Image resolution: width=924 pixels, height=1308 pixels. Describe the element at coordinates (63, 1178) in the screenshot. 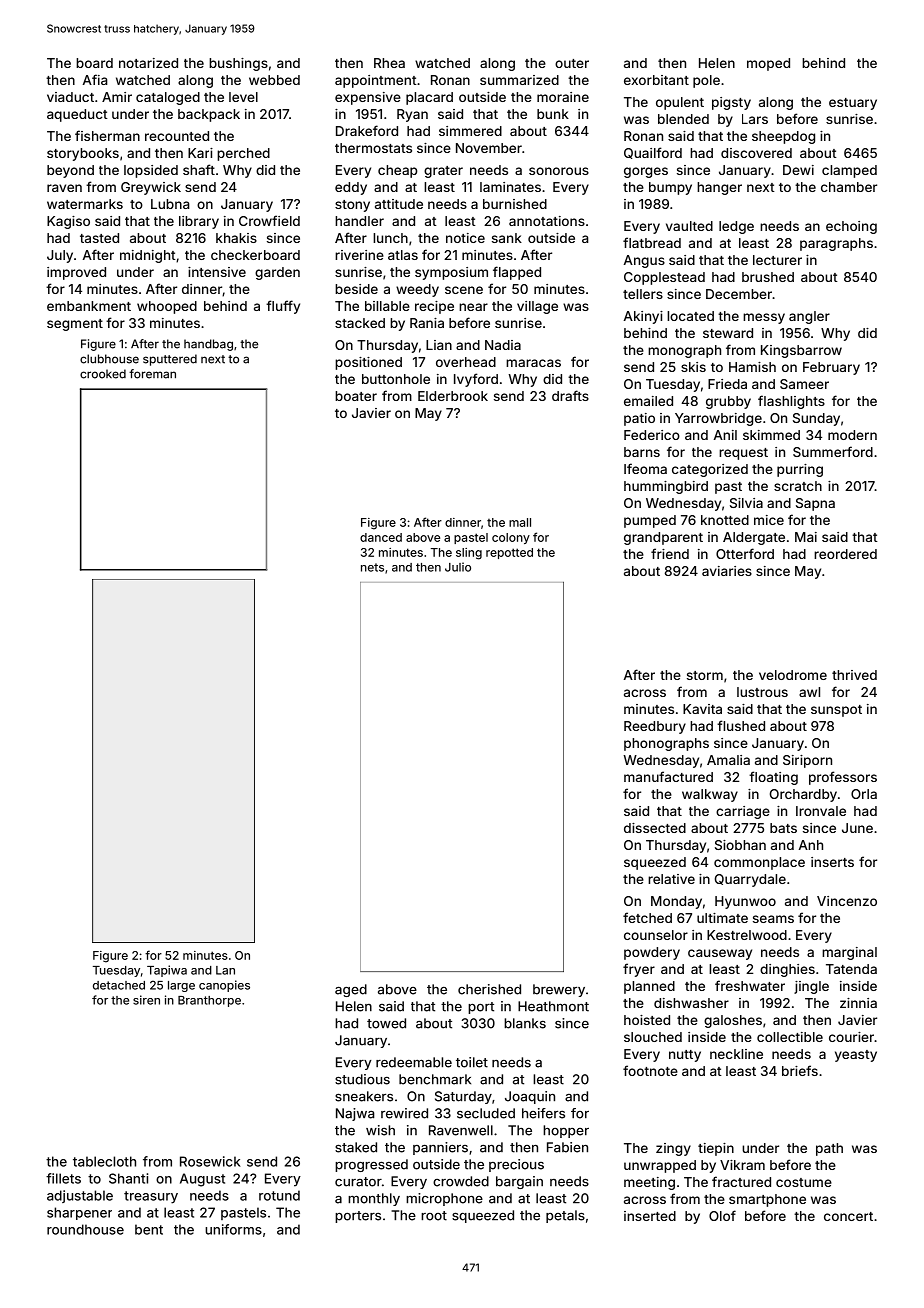

I see `fillets` at that location.
